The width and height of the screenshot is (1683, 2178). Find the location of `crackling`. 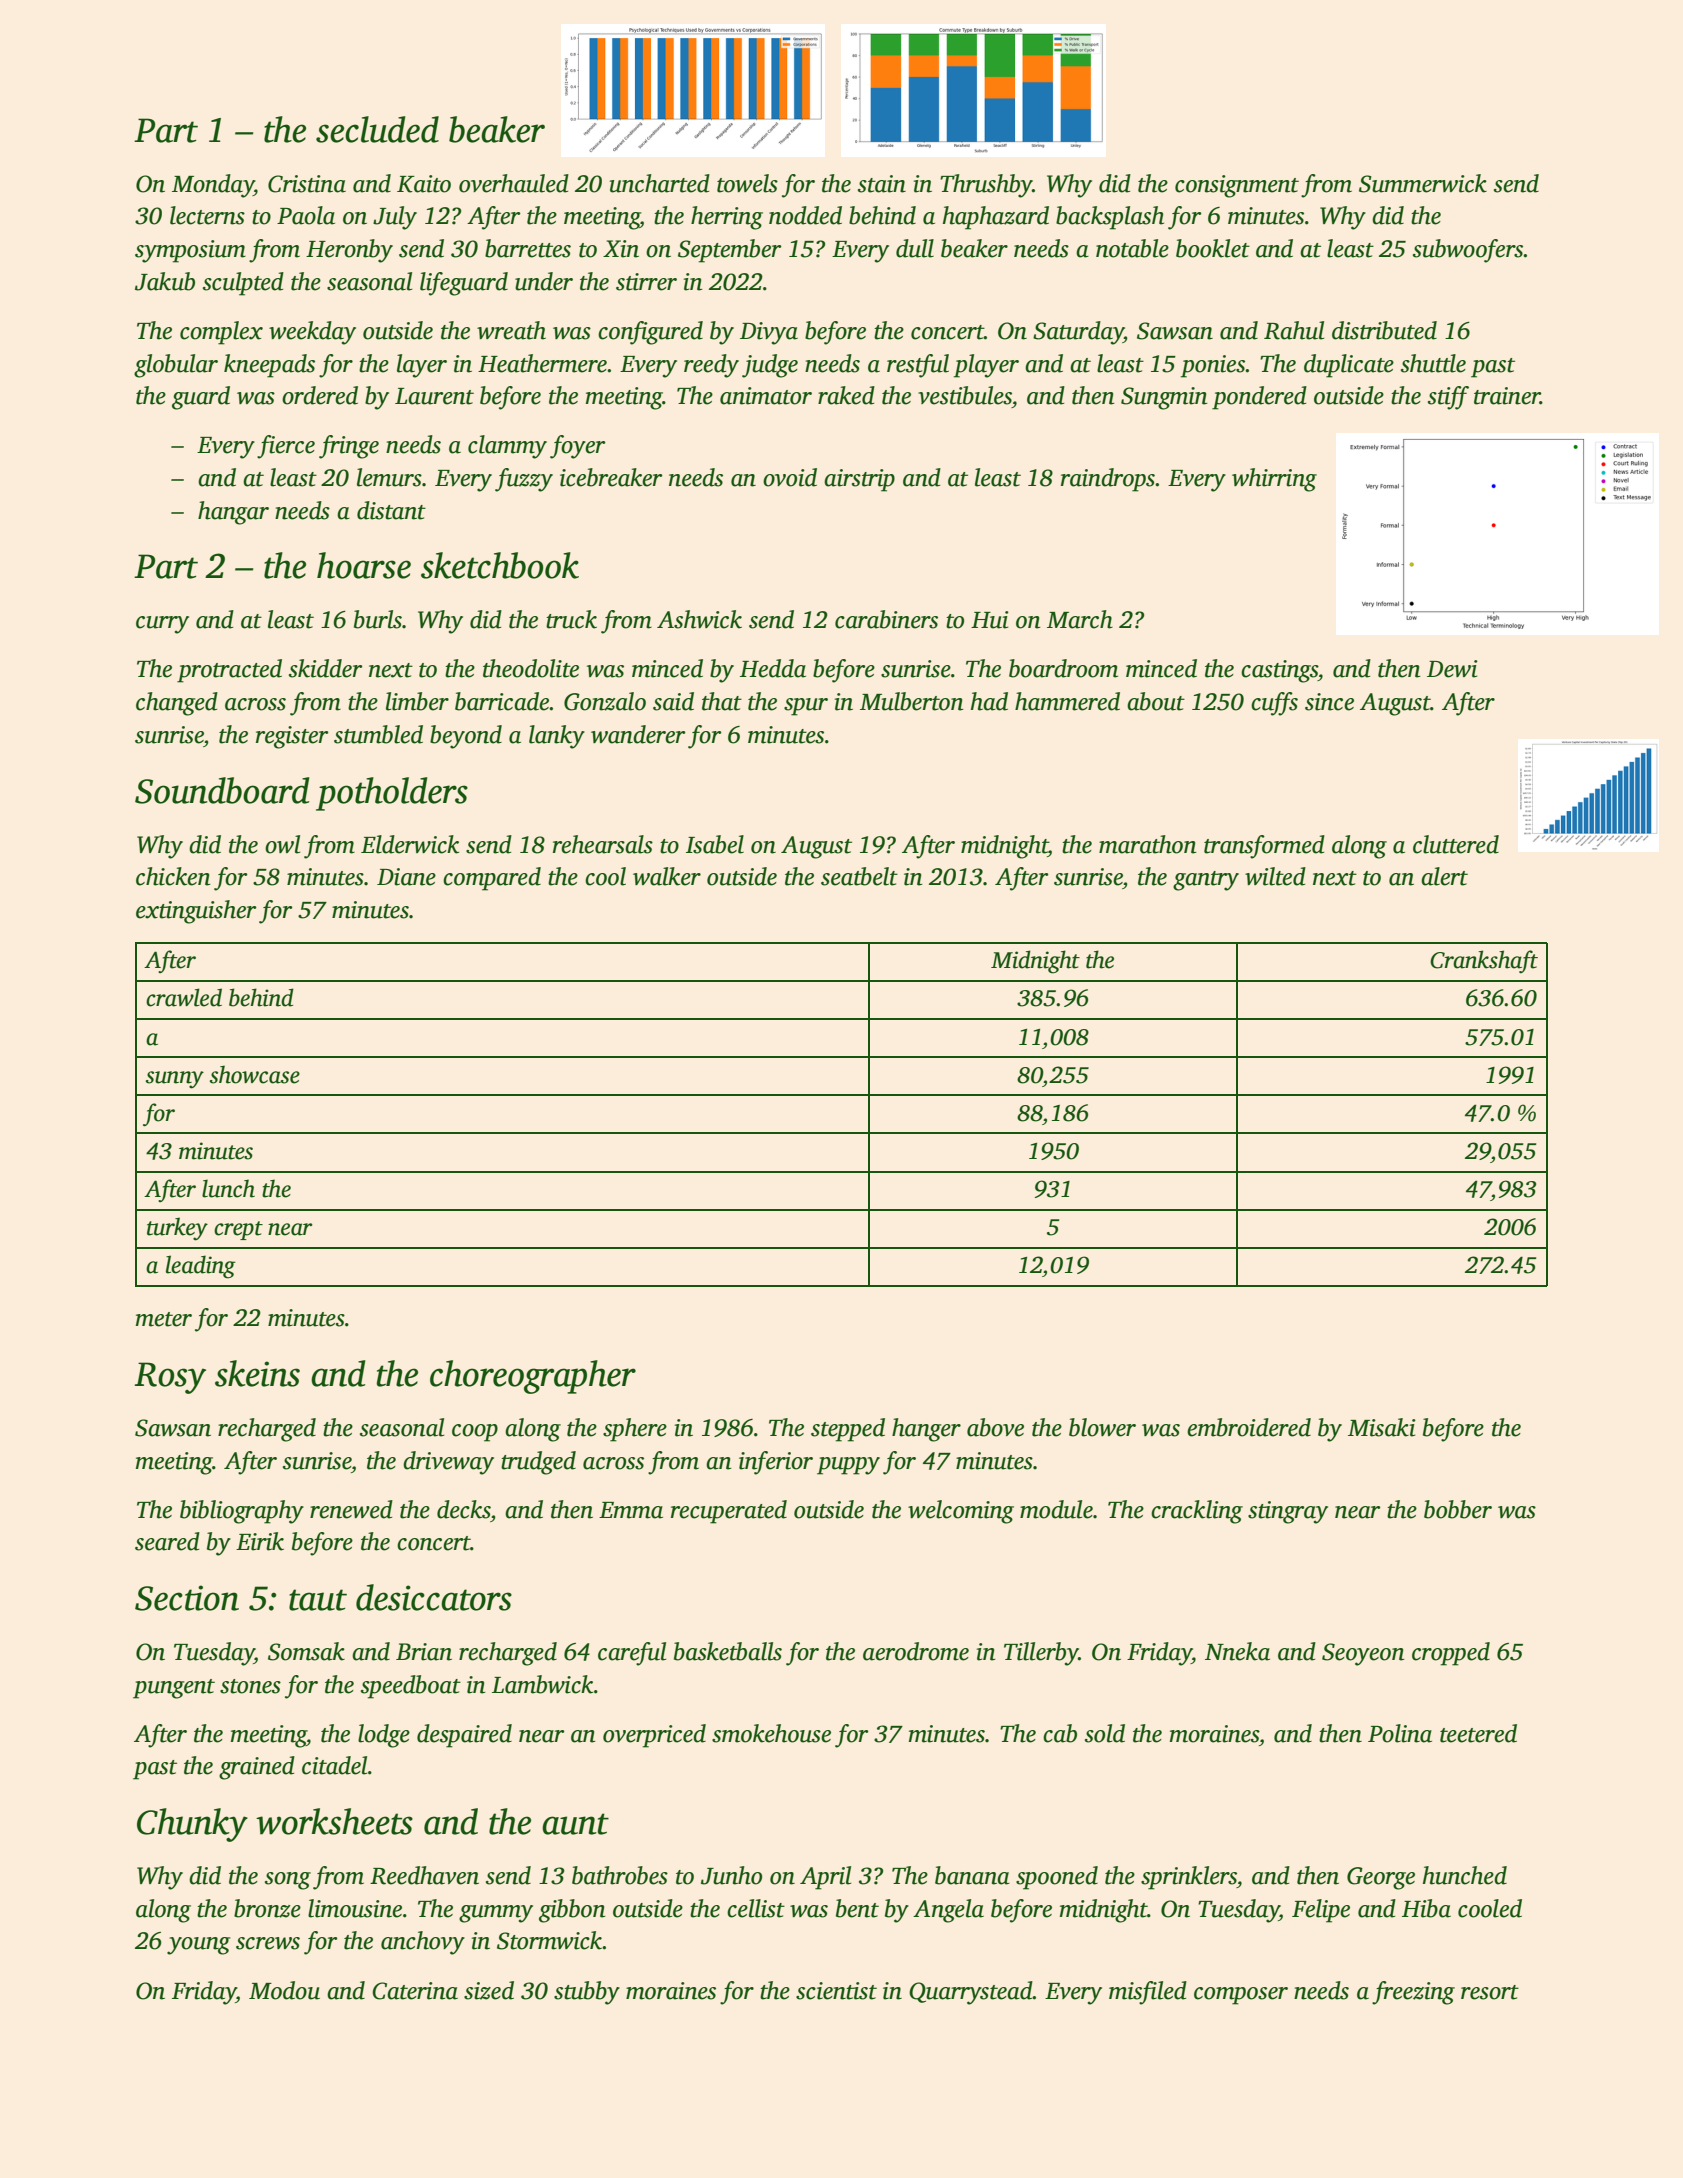

crackling is located at coordinates (1197, 1512).
